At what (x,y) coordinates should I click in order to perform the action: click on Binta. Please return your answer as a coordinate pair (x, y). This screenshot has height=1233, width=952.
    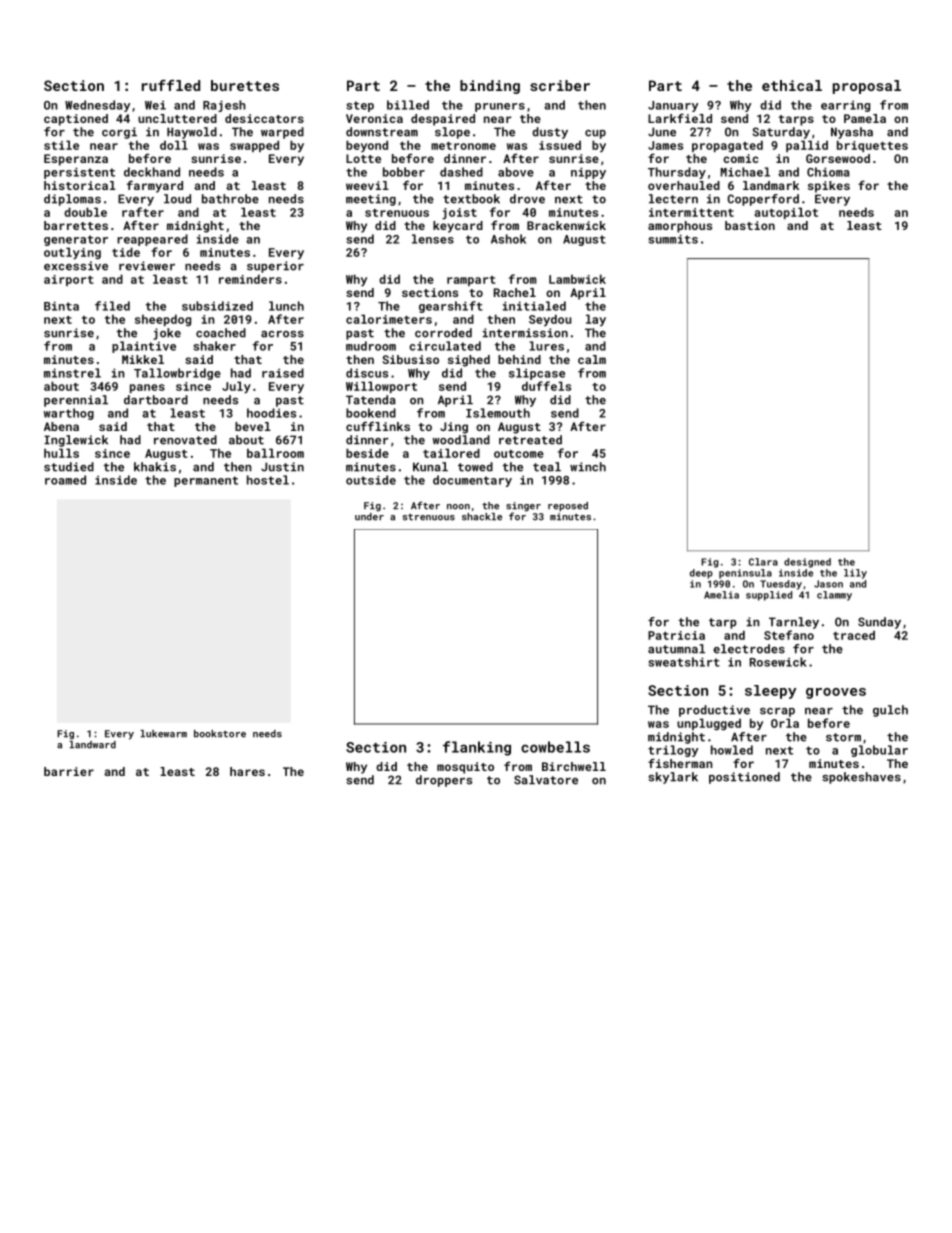
    Looking at the image, I should click on (61, 306).
